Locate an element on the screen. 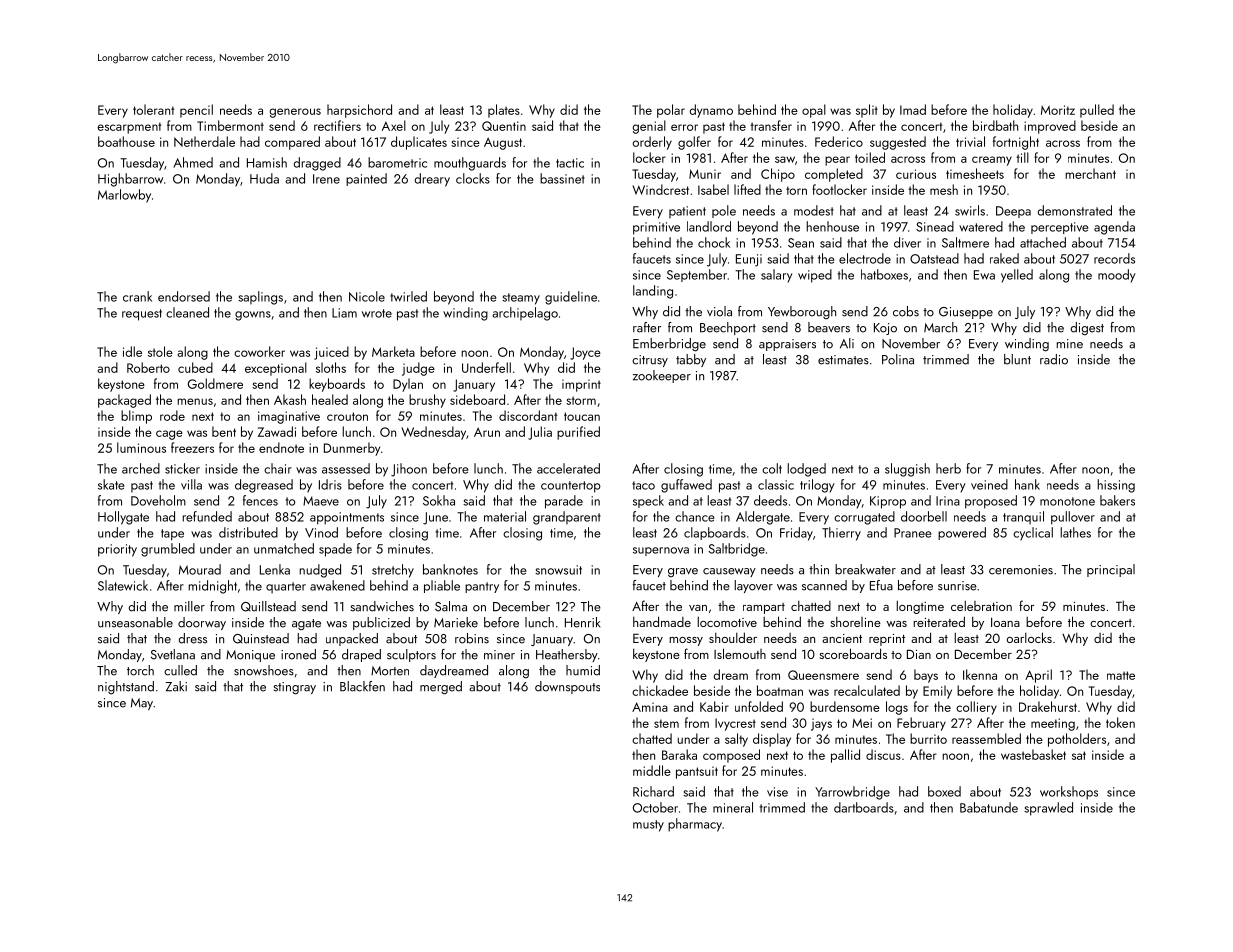 The image size is (1233, 952). Imad is located at coordinates (913, 109).
